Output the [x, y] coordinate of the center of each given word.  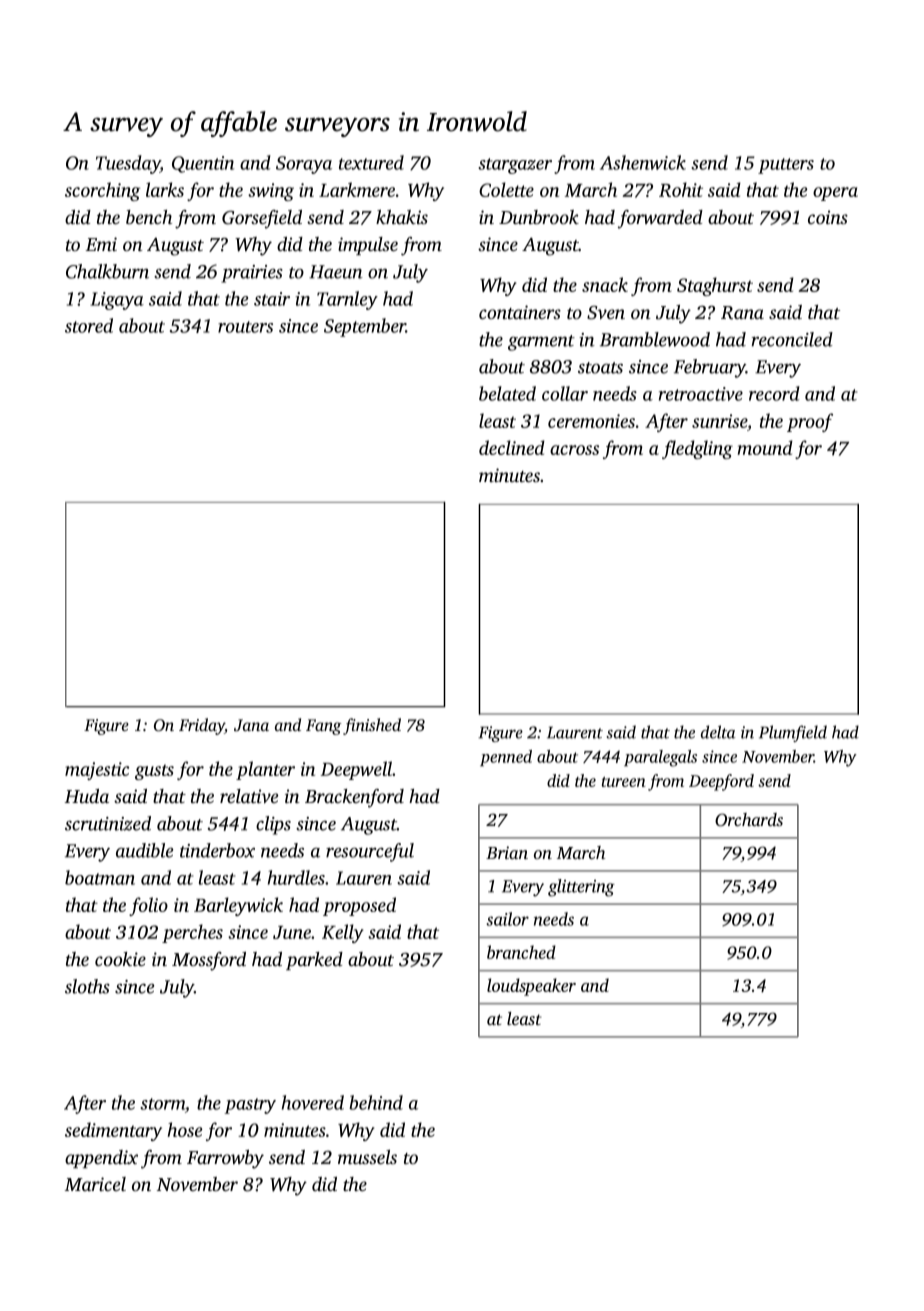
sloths [87, 986]
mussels [367, 1157]
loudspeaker [531, 987]
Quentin [203, 164]
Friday [202, 726]
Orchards [749, 820]
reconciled [792, 339]
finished [372, 726]
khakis [402, 217]
